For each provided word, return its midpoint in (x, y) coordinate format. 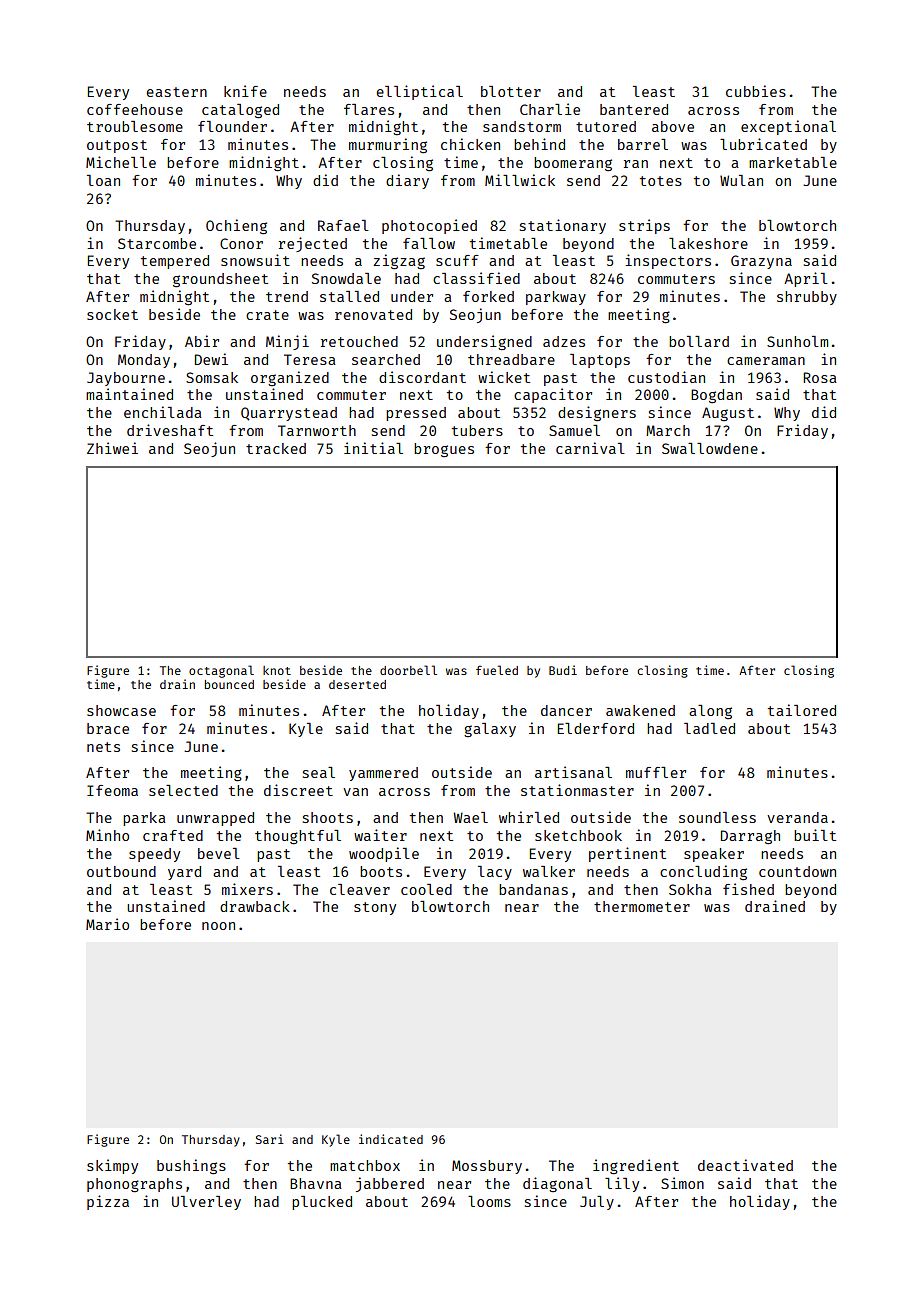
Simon (682, 1183)
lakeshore (708, 243)
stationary (563, 226)
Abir (202, 341)
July (597, 1203)
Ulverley (206, 1203)
